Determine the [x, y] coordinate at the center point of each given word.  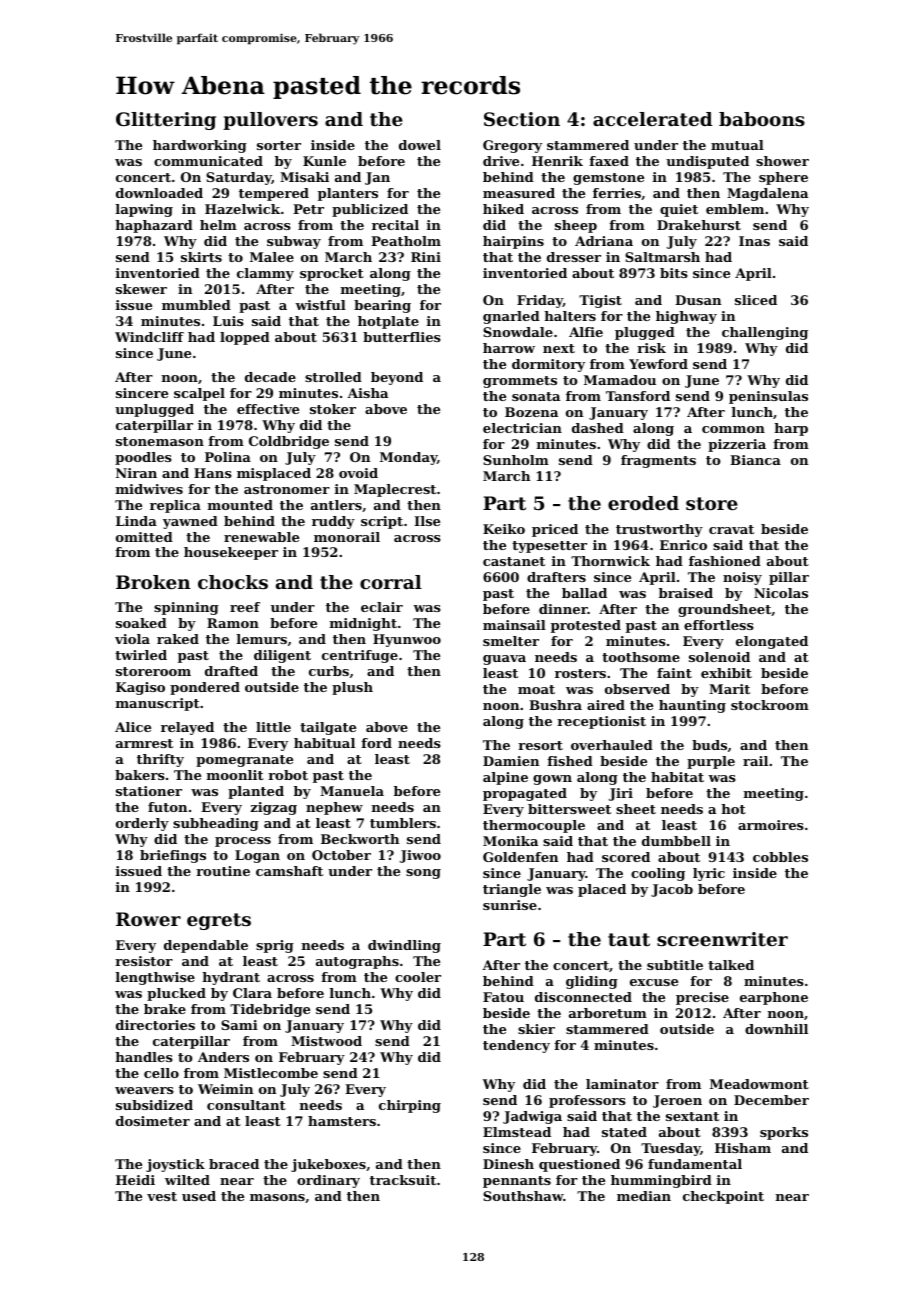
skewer [141, 289]
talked [731, 965]
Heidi [135, 1180]
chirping [410, 1106]
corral [391, 582]
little [273, 727]
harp [791, 429]
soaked [141, 623]
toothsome [641, 657]
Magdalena [767, 194]
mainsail [514, 625]
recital [395, 225]
